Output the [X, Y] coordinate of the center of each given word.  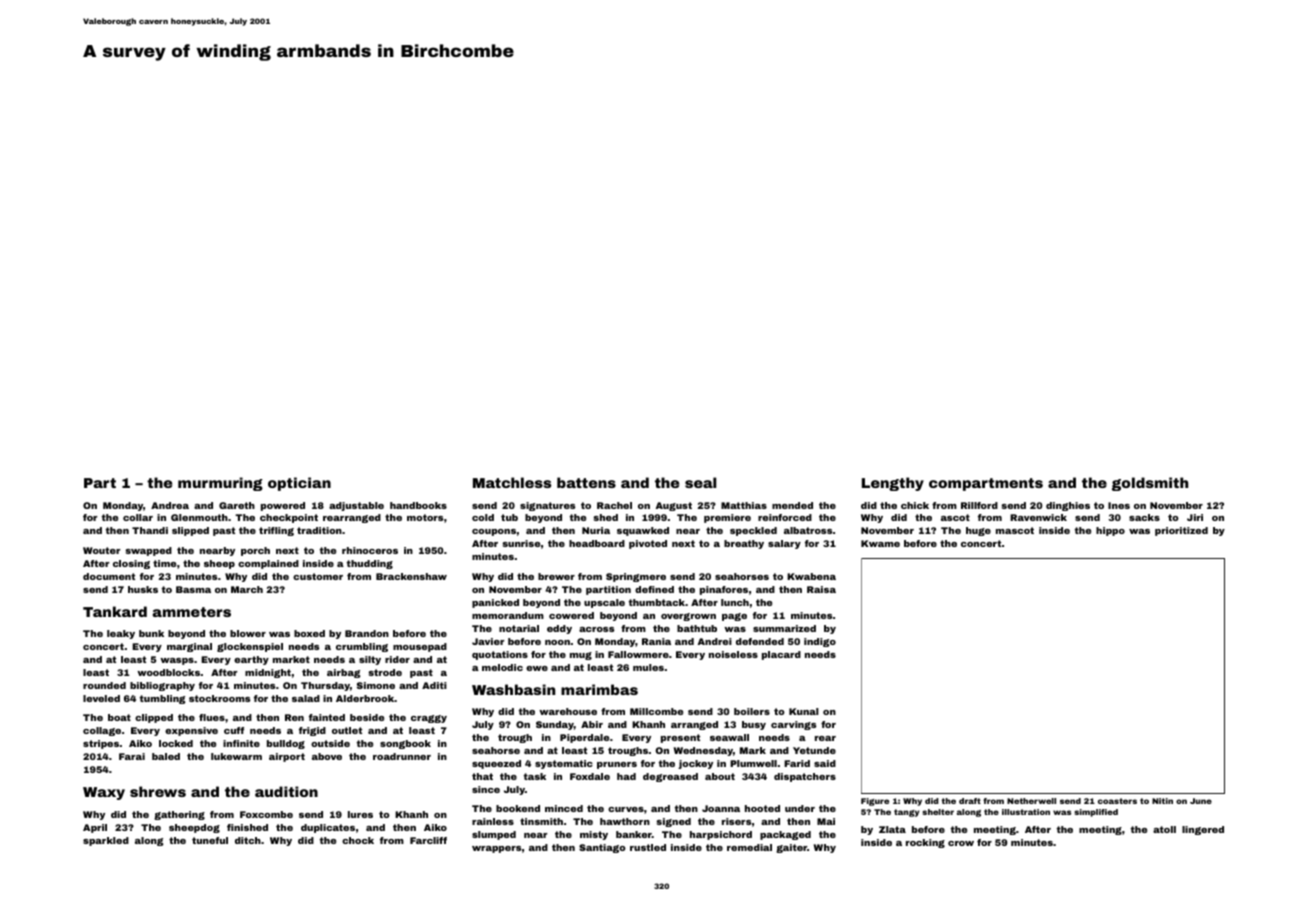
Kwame [880, 543]
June [1201, 801]
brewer [556, 576]
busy [754, 725]
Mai [826, 821]
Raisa [821, 589]
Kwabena [811, 576]
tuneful [210, 840]
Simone [376, 685]
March [247, 589]
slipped [190, 531]
